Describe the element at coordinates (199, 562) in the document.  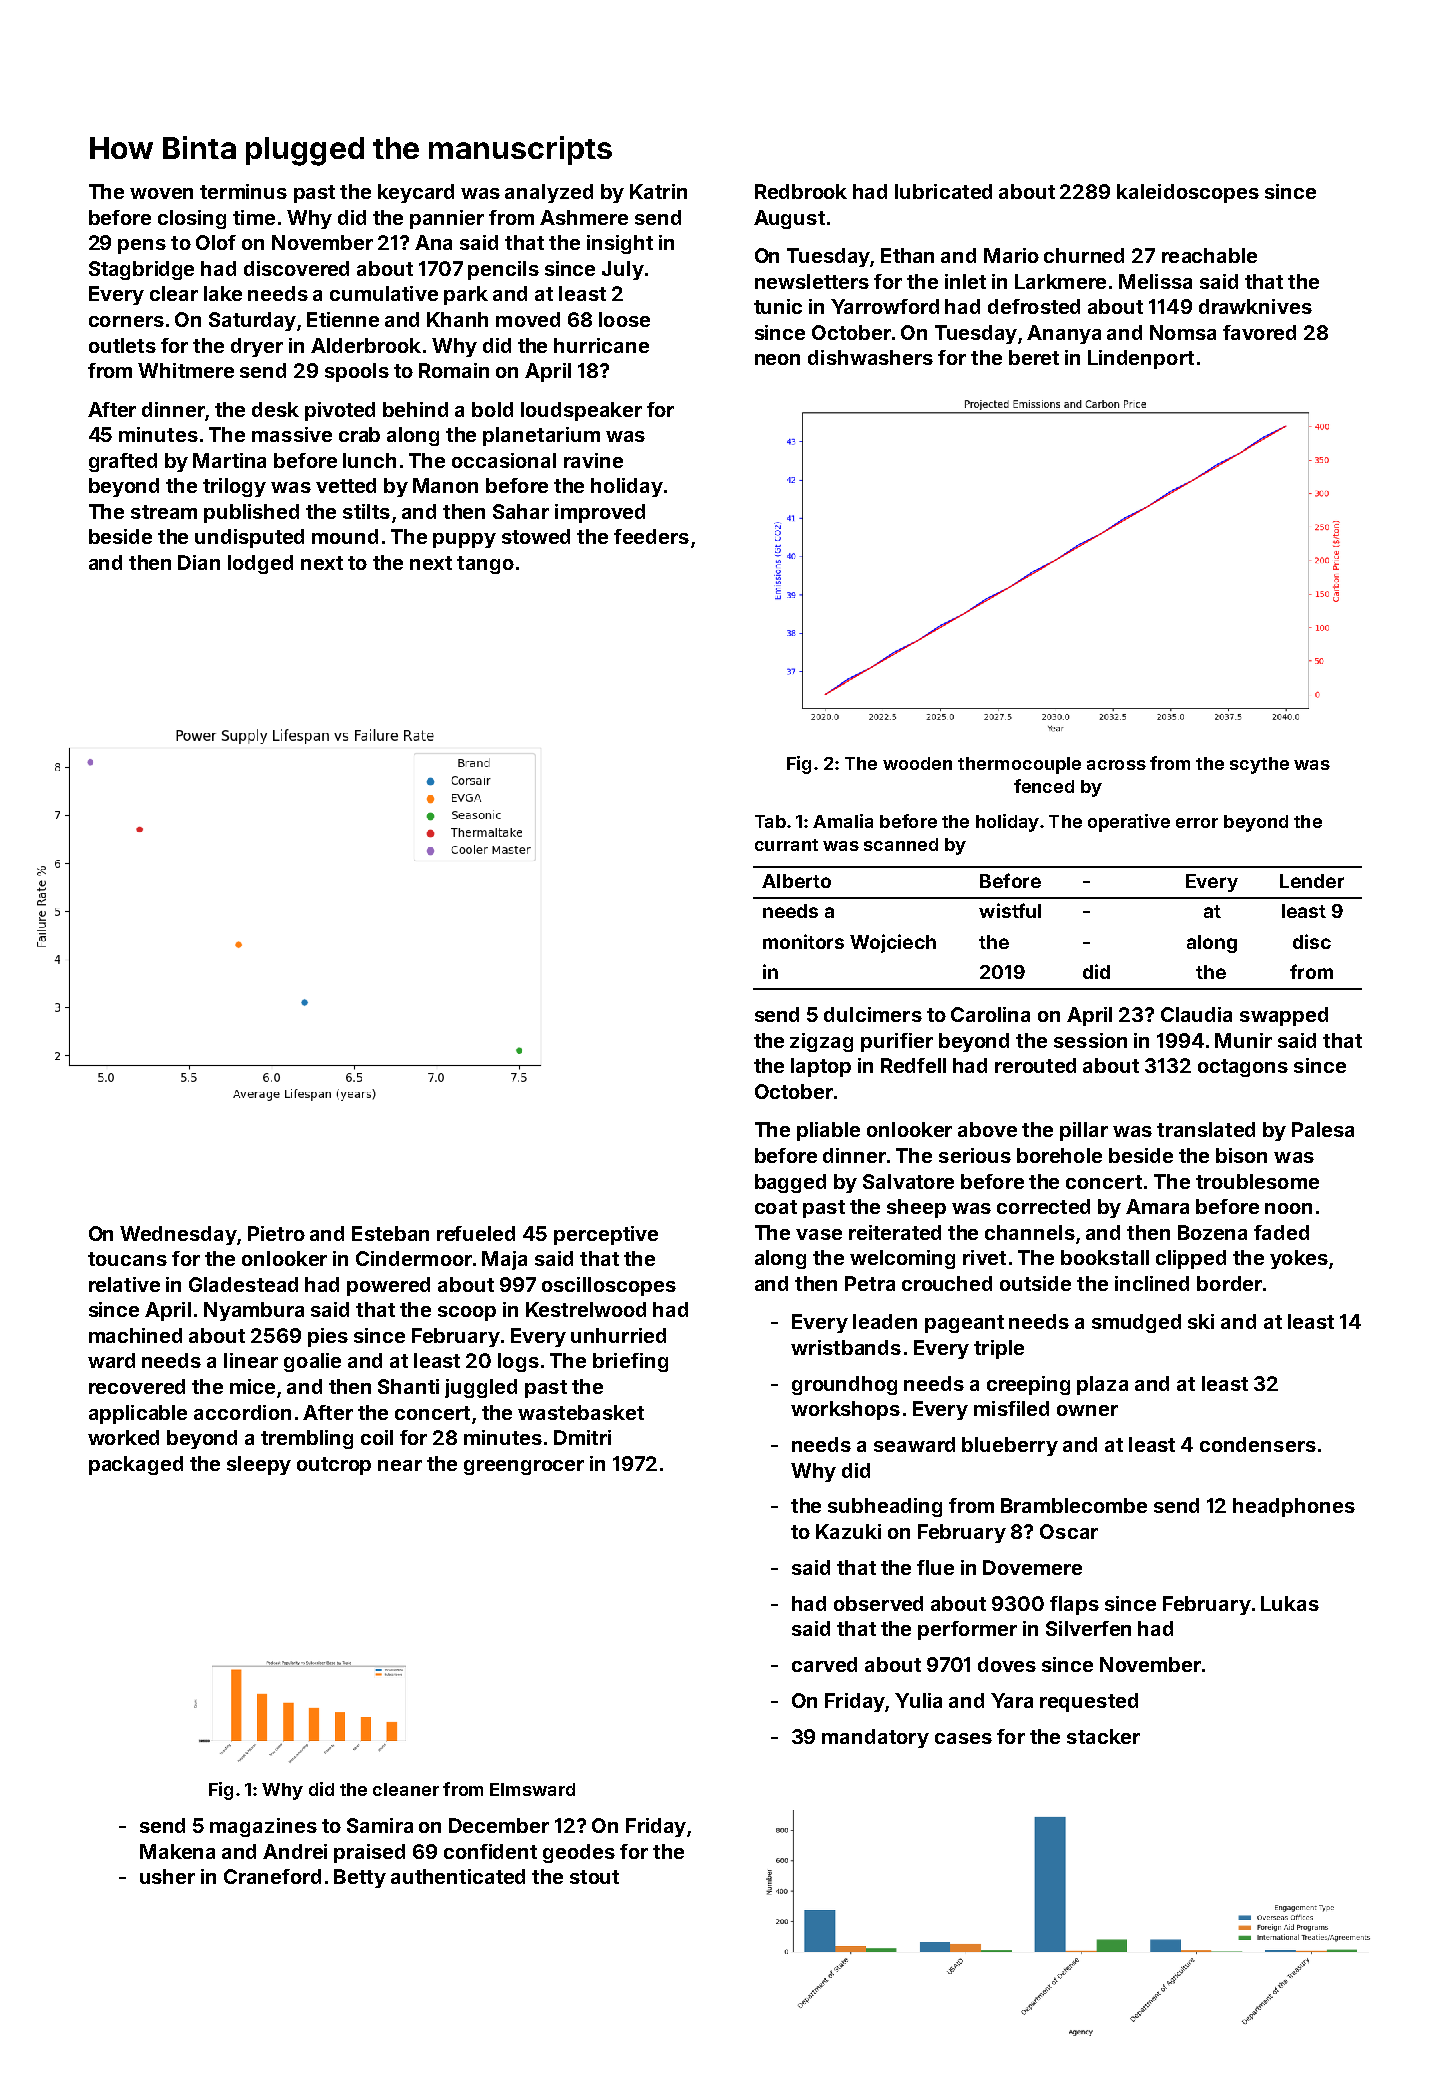
I see `Dian` at that location.
